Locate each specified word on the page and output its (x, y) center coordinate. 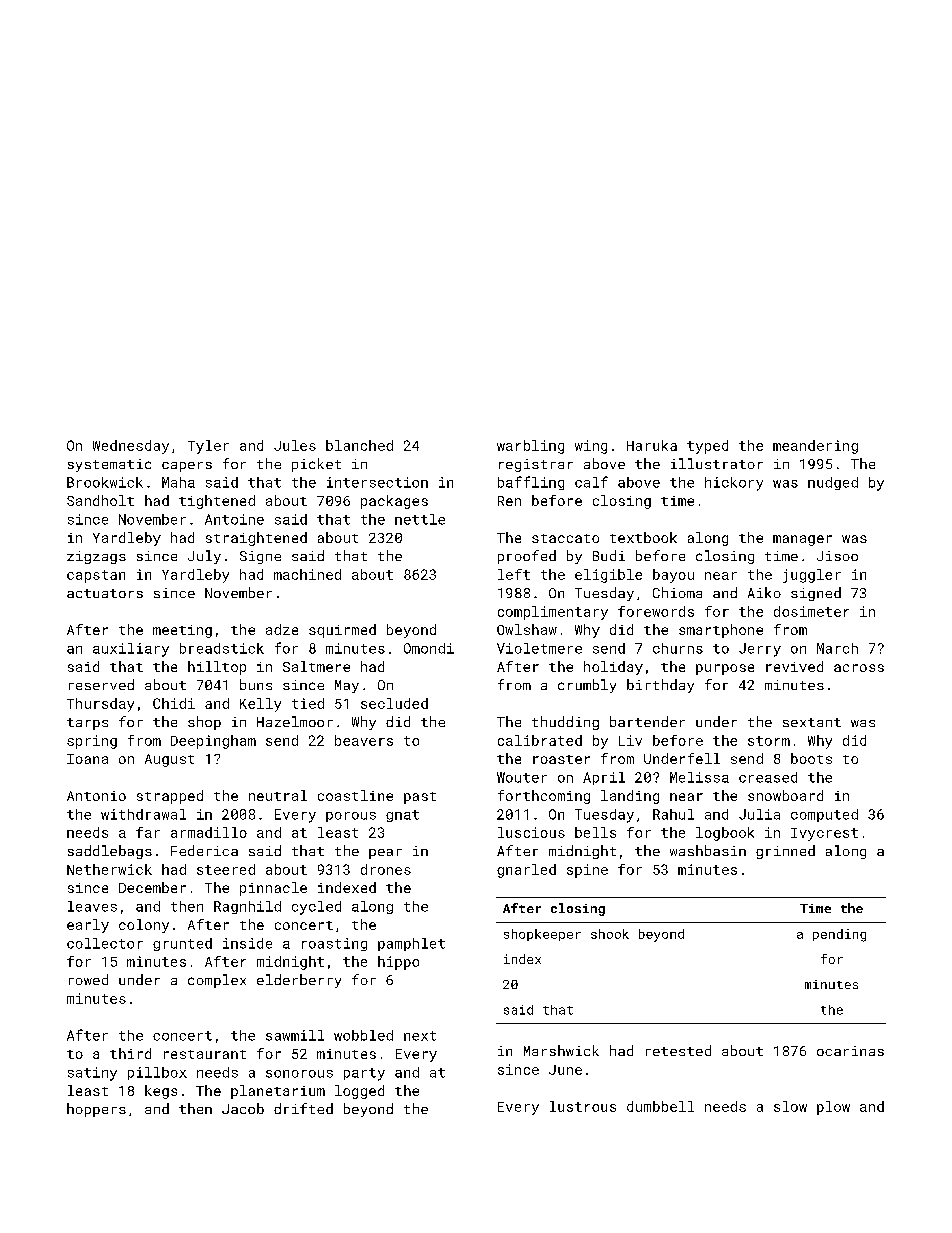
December (152, 887)
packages (394, 502)
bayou (673, 576)
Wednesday (131, 447)
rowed (88, 979)
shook (610, 934)
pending (839, 935)
